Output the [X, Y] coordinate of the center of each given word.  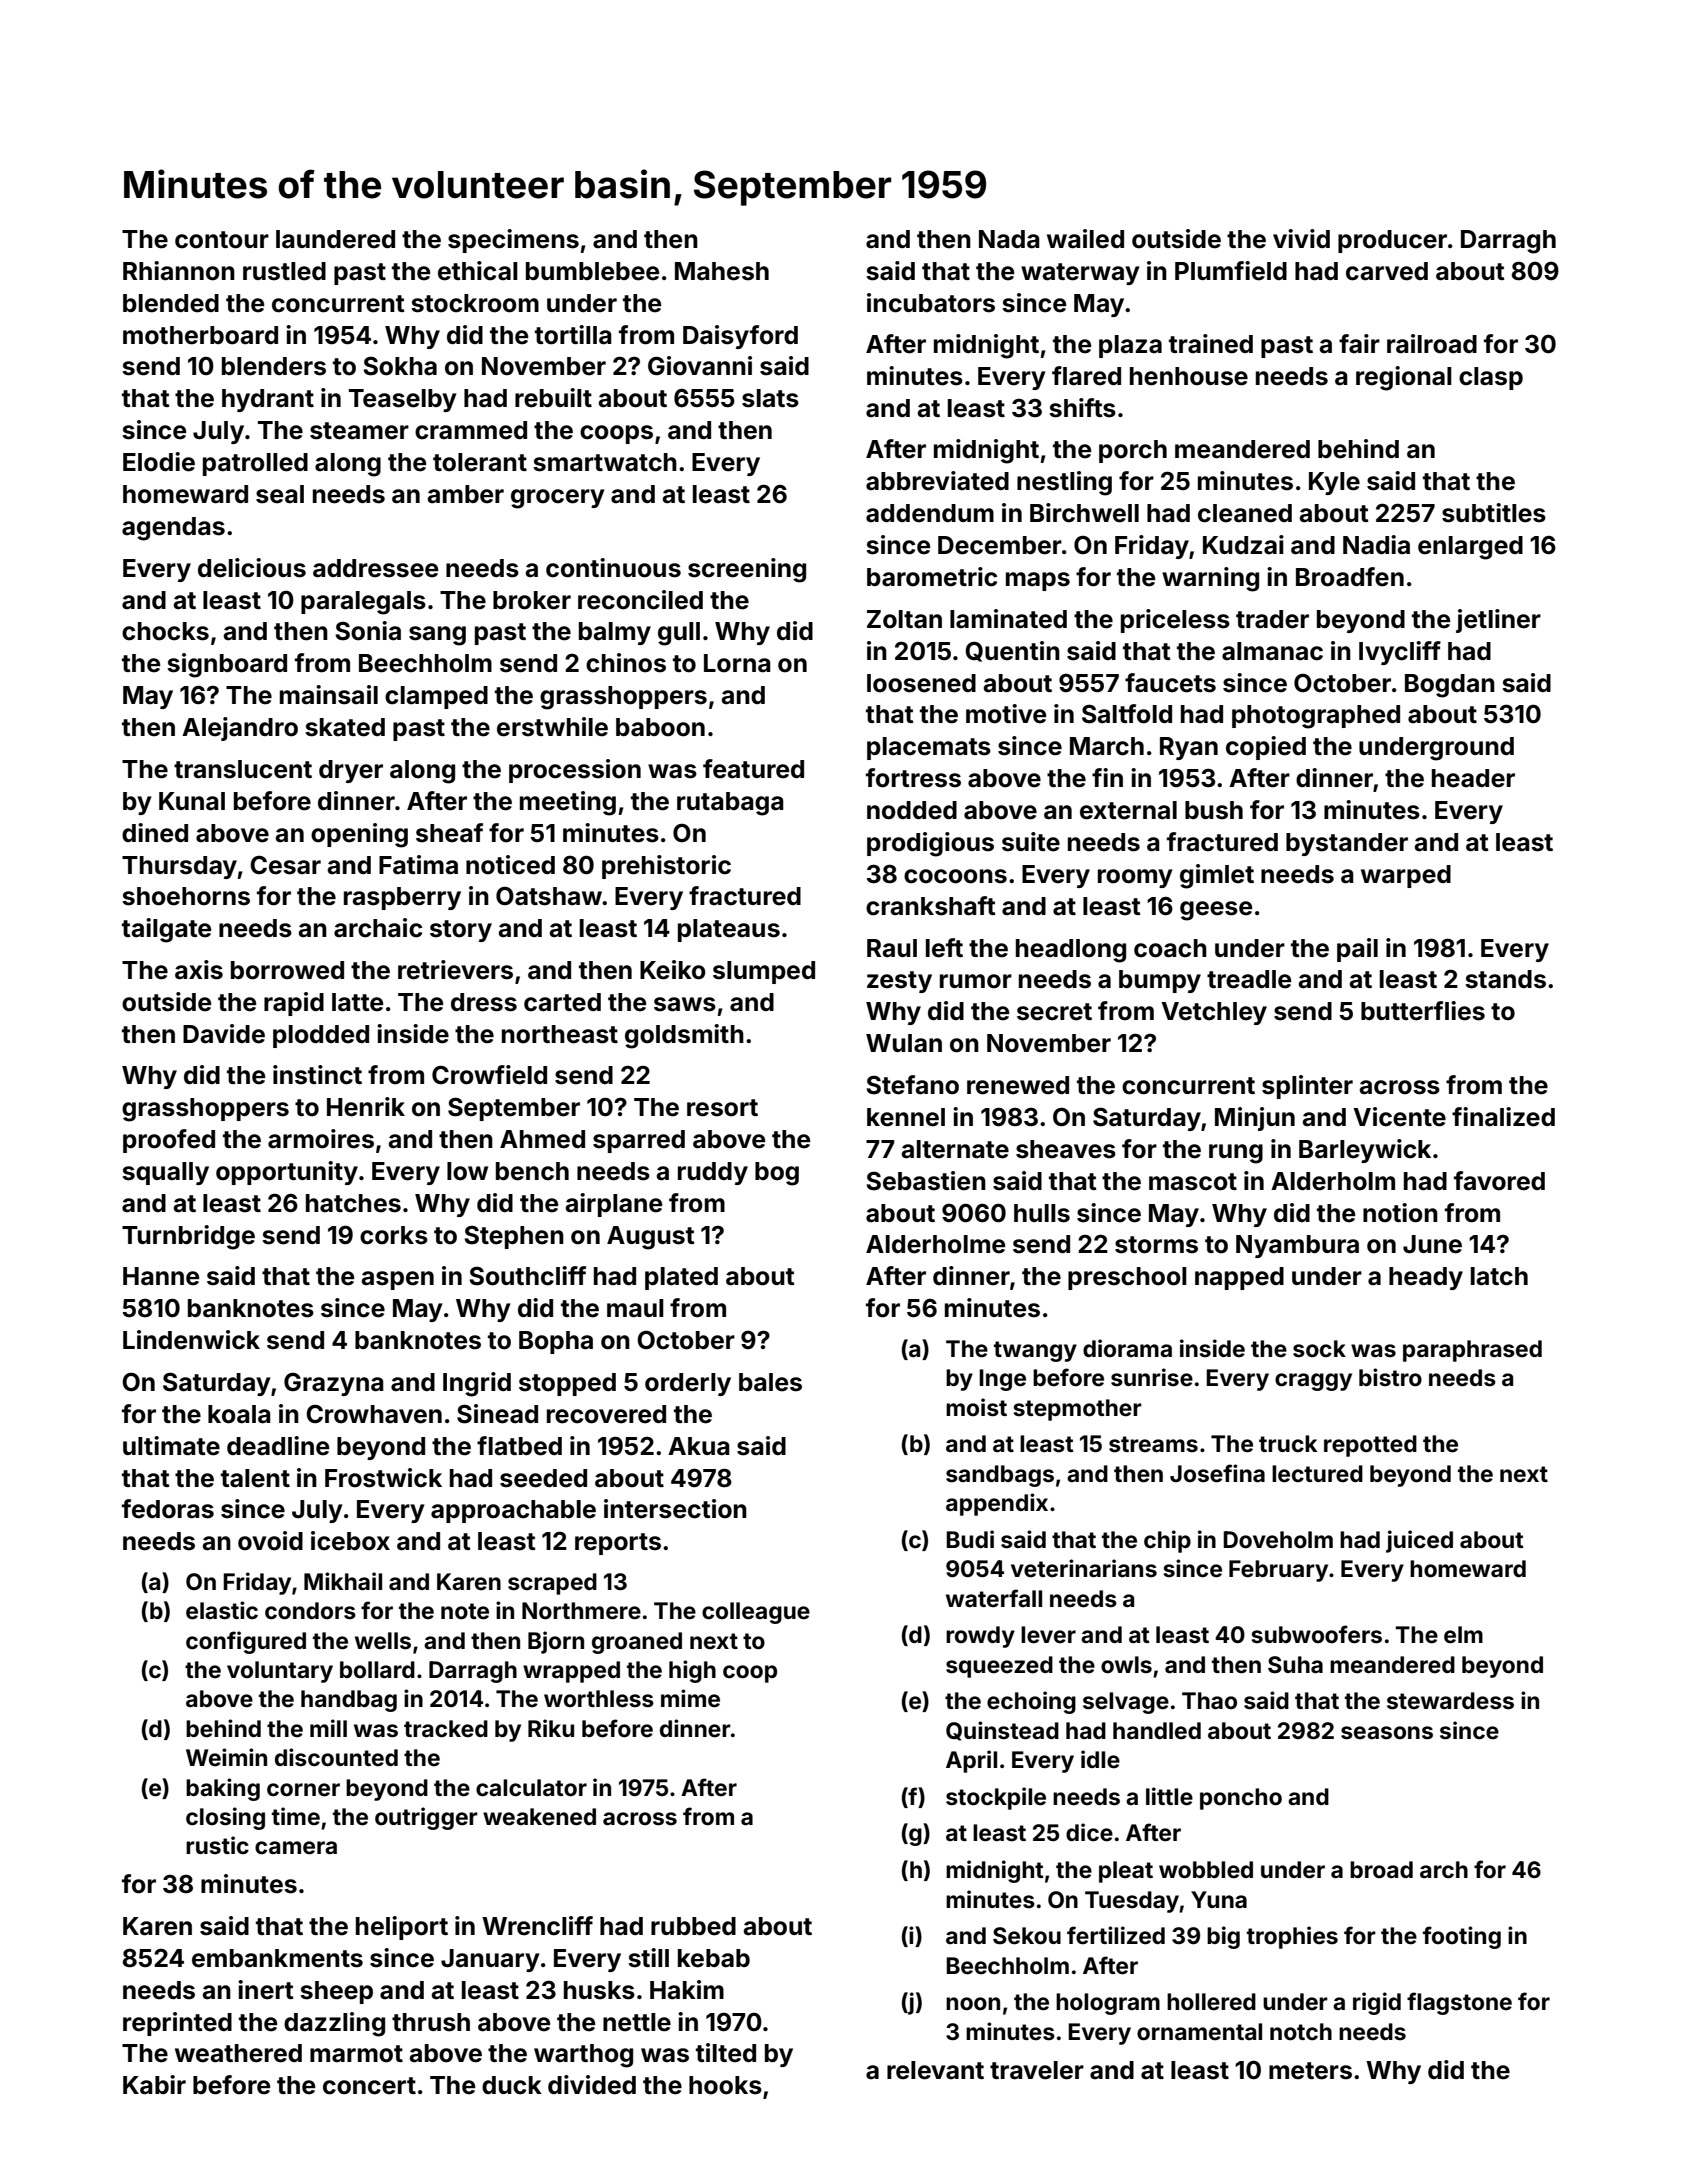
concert [369, 2086]
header [1473, 778]
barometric [932, 577]
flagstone [1459, 2003]
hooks [725, 2085]
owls [1126, 1665]
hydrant [268, 400]
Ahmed [542, 1139]
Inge [1002, 1380]
